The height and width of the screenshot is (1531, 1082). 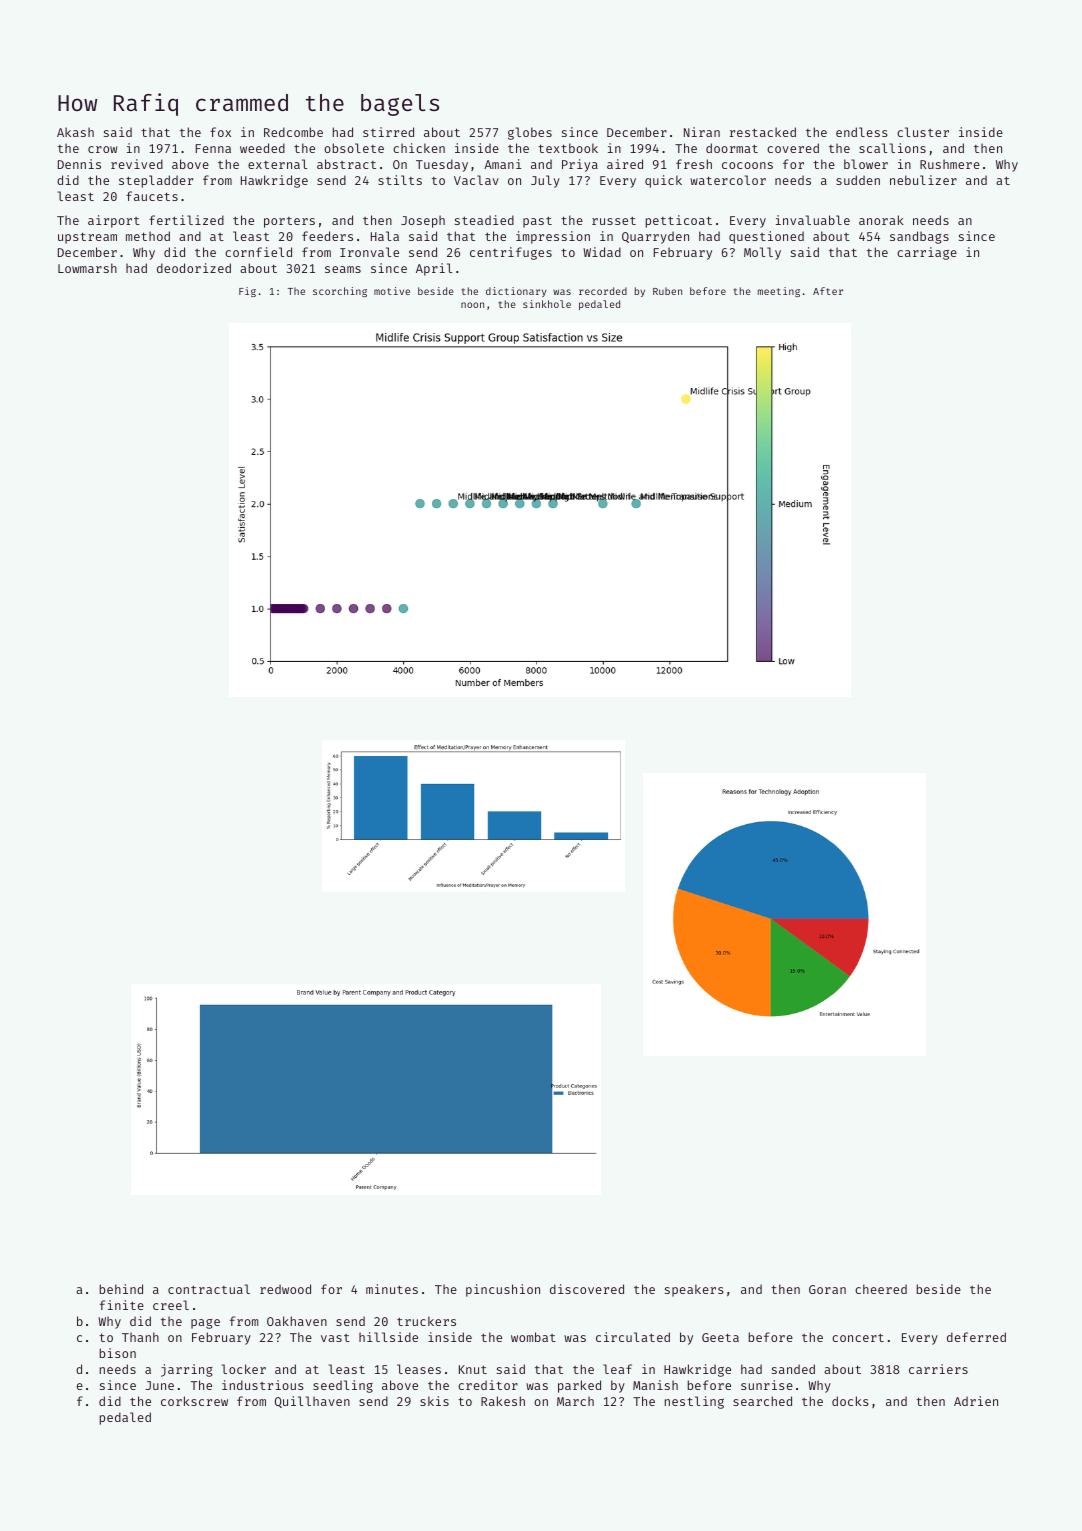 I want to click on finite, so click(x=122, y=1305).
